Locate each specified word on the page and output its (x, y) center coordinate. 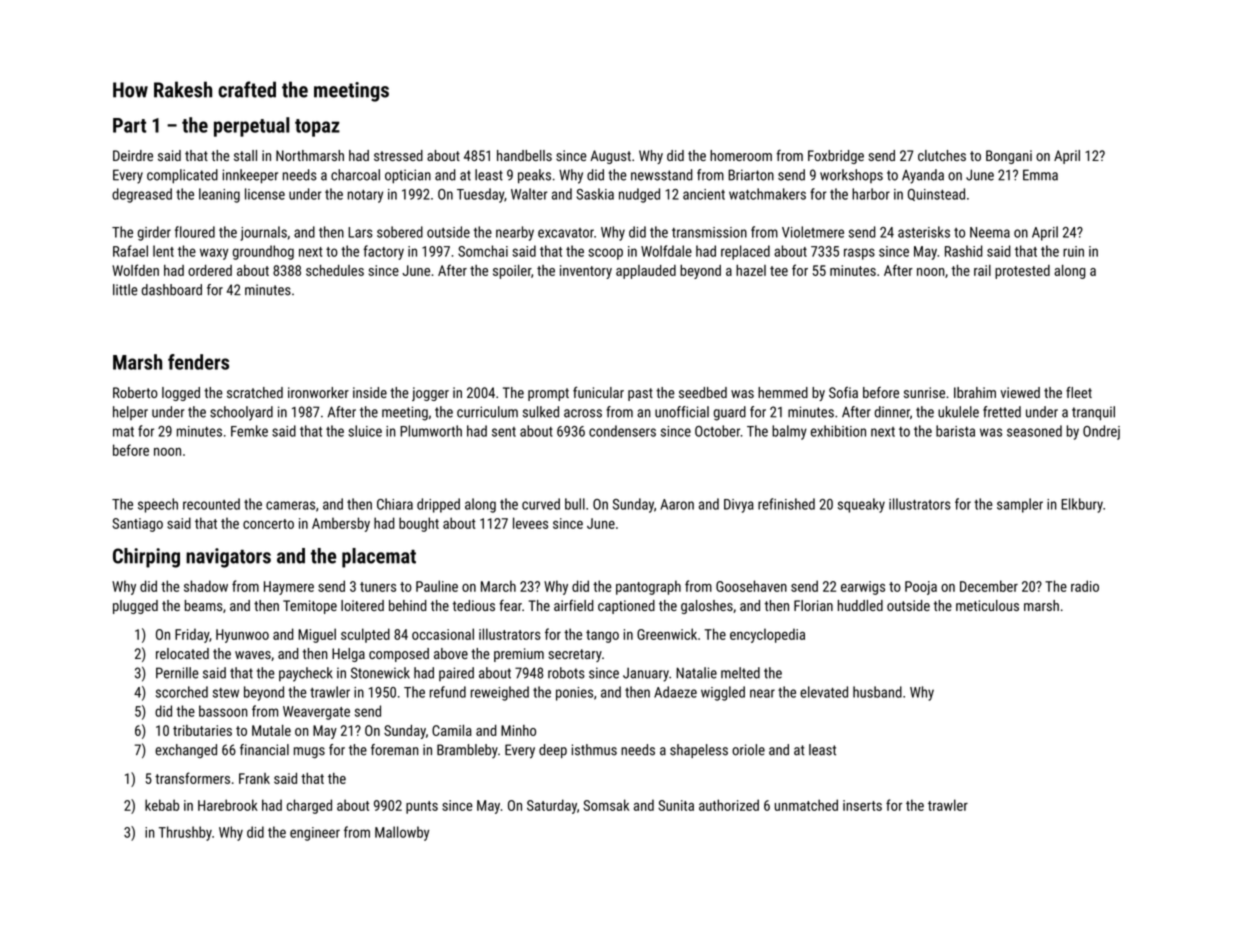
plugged (135, 607)
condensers (622, 431)
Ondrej (1101, 432)
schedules (335, 270)
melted (740, 673)
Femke (249, 431)
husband (877, 692)
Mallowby (402, 833)
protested (1022, 272)
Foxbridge (836, 157)
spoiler (512, 272)
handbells (524, 155)
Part (129, 125)
